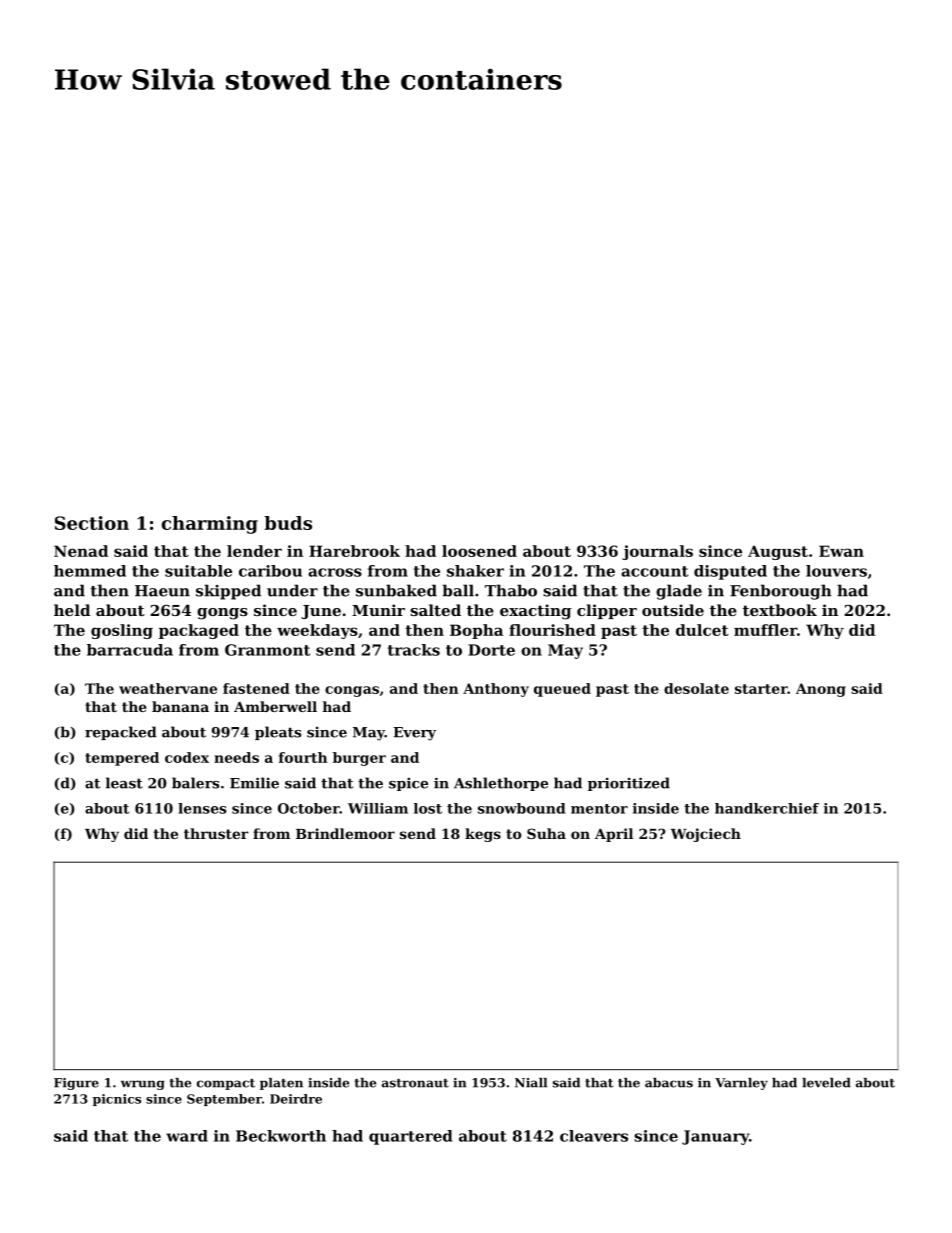  What do you see at coordinates (702, 630) in the page?
I see `dulcet` at bounding box center [702, 630].
